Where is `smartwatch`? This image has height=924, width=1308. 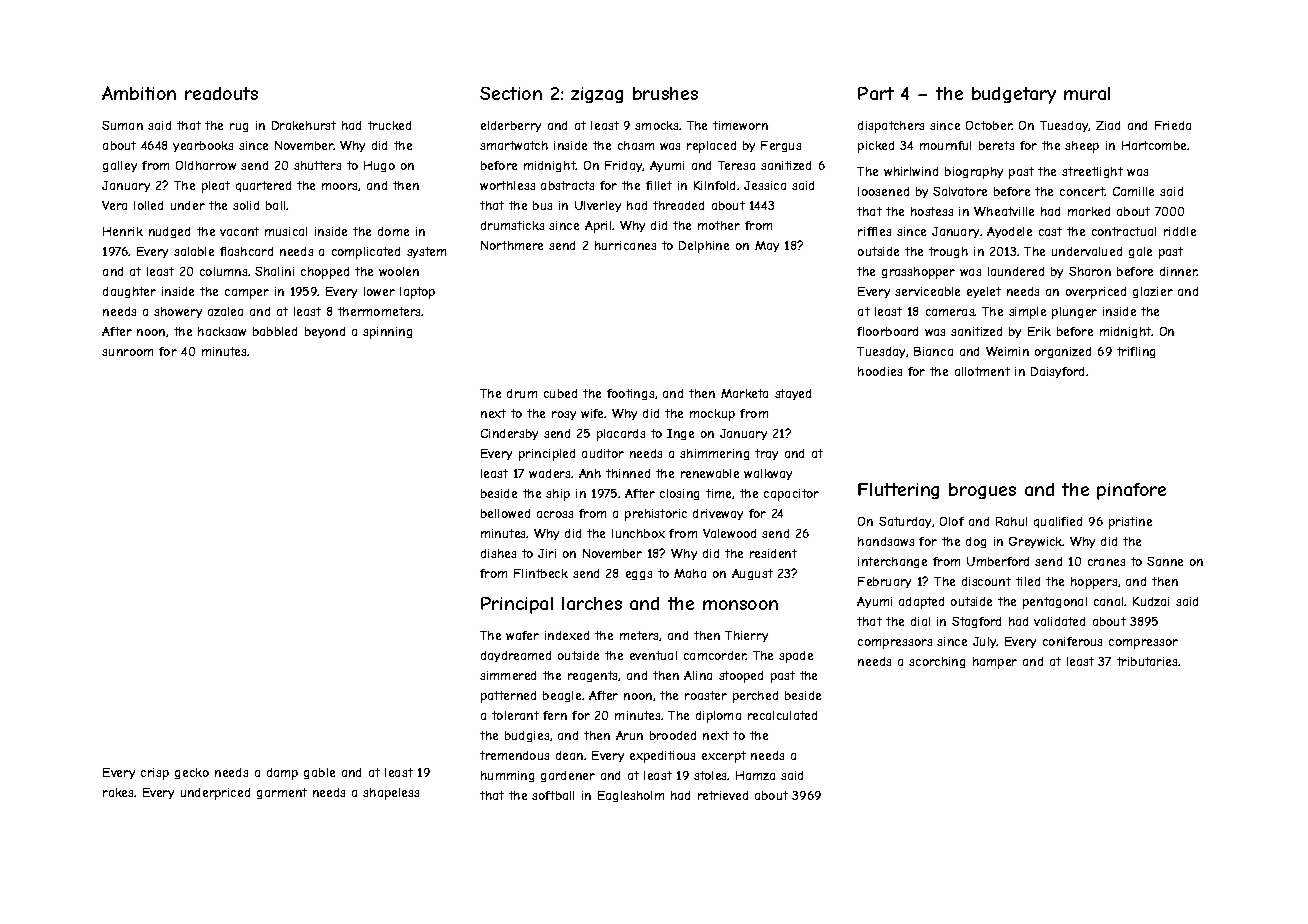
smartwatch is located at coordinates (514, 145).
